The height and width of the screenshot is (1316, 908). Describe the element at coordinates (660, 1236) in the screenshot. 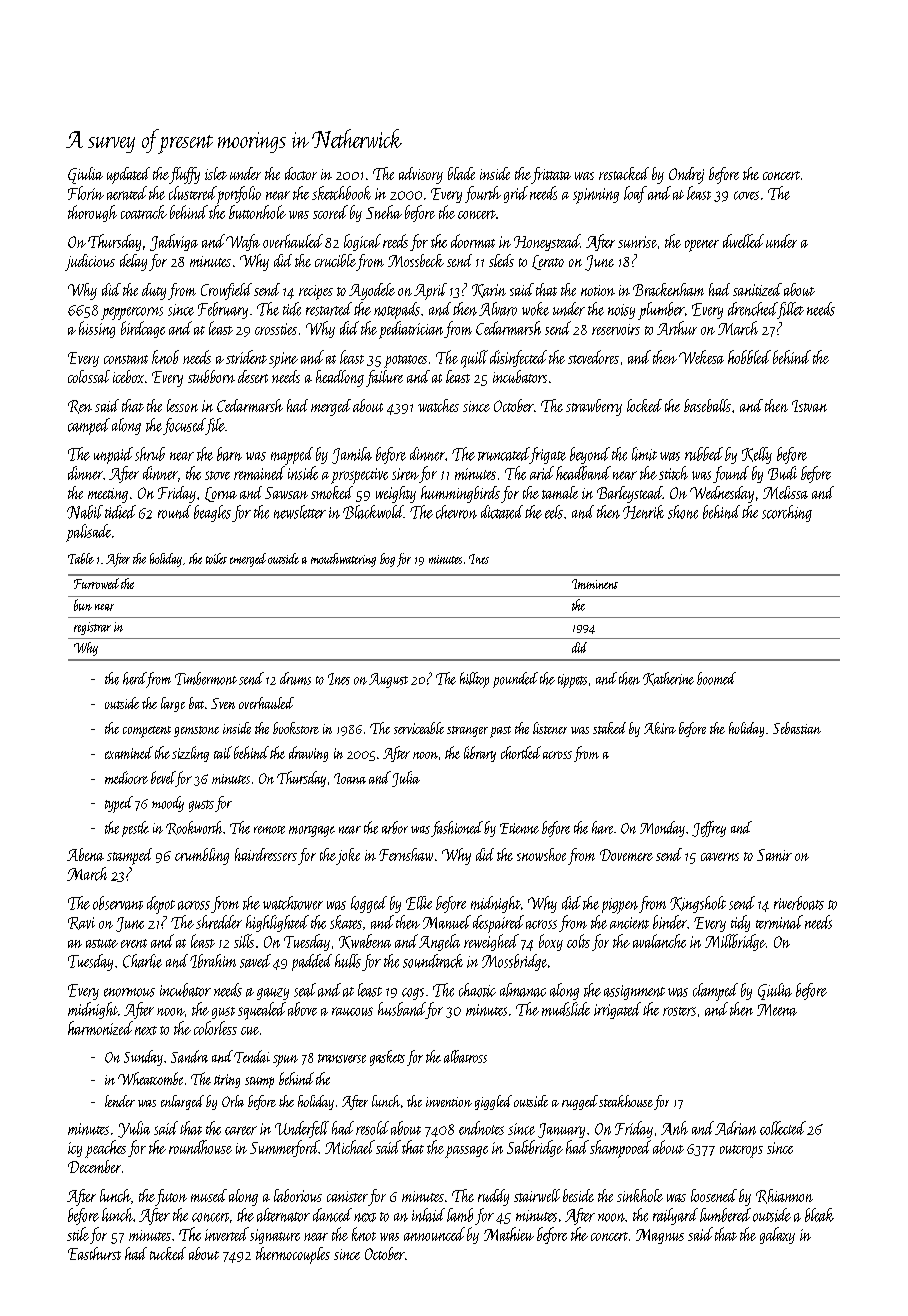

I see `Magnus` at that location.
